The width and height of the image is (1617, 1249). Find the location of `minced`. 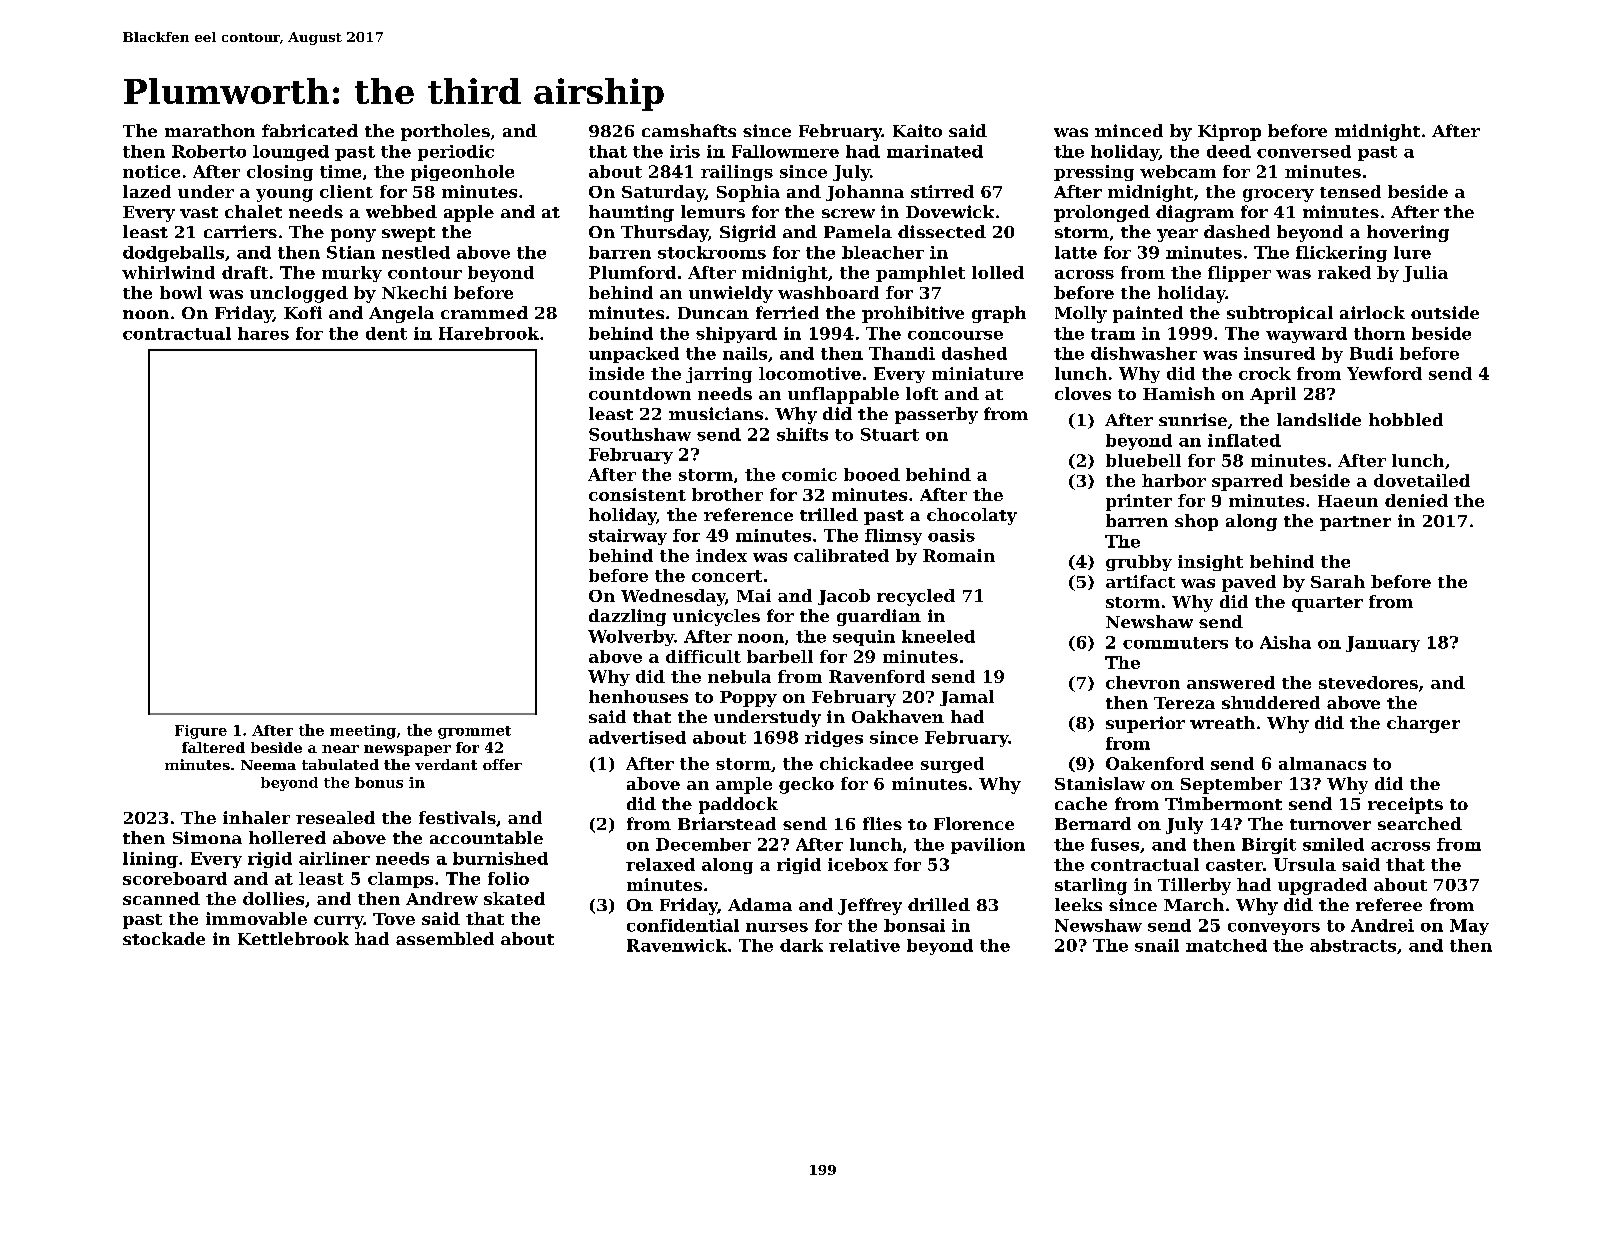

minced is located at coordinates (1129, 130).
